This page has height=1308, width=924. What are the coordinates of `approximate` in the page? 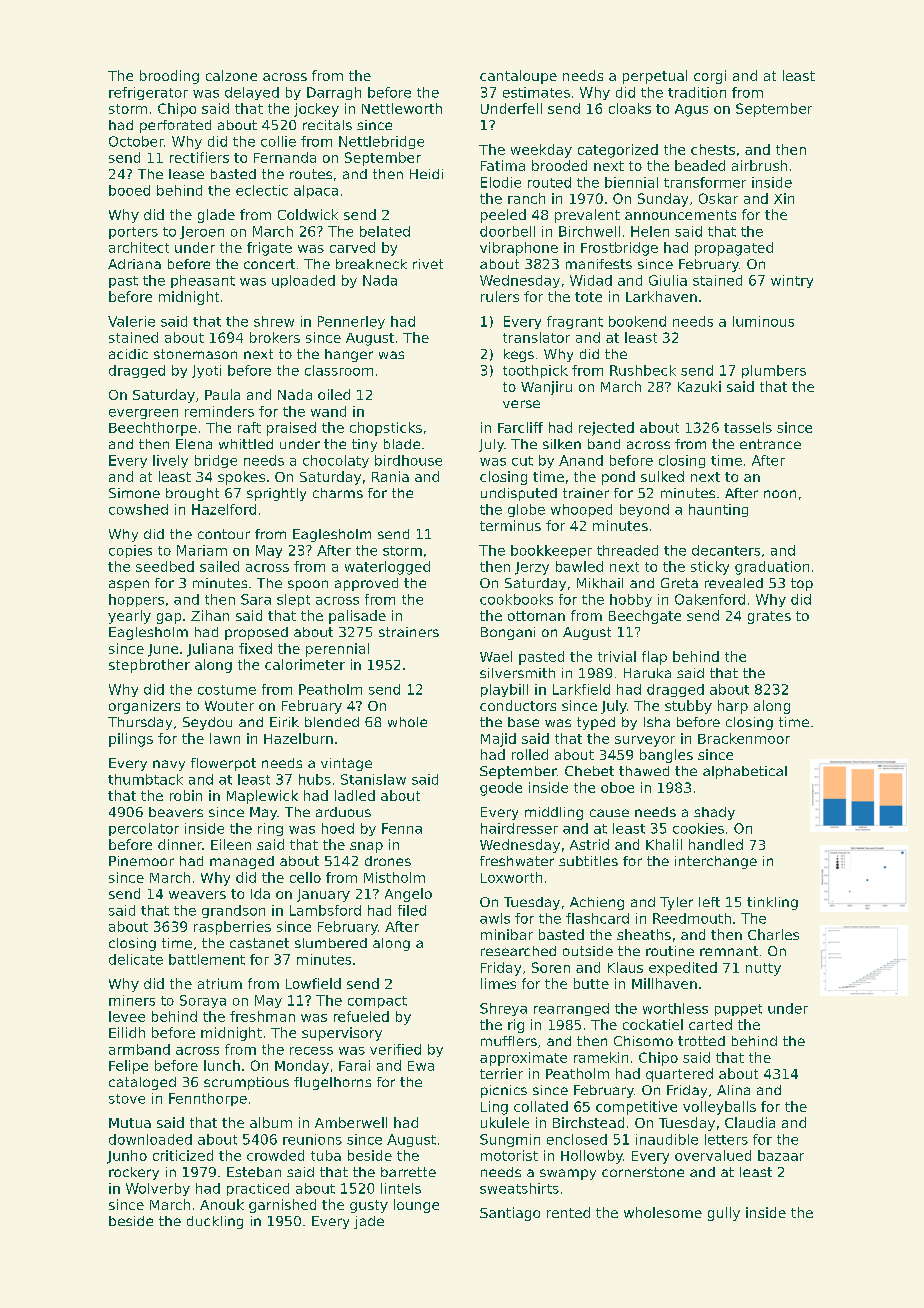 It's located at (523, 1059).
